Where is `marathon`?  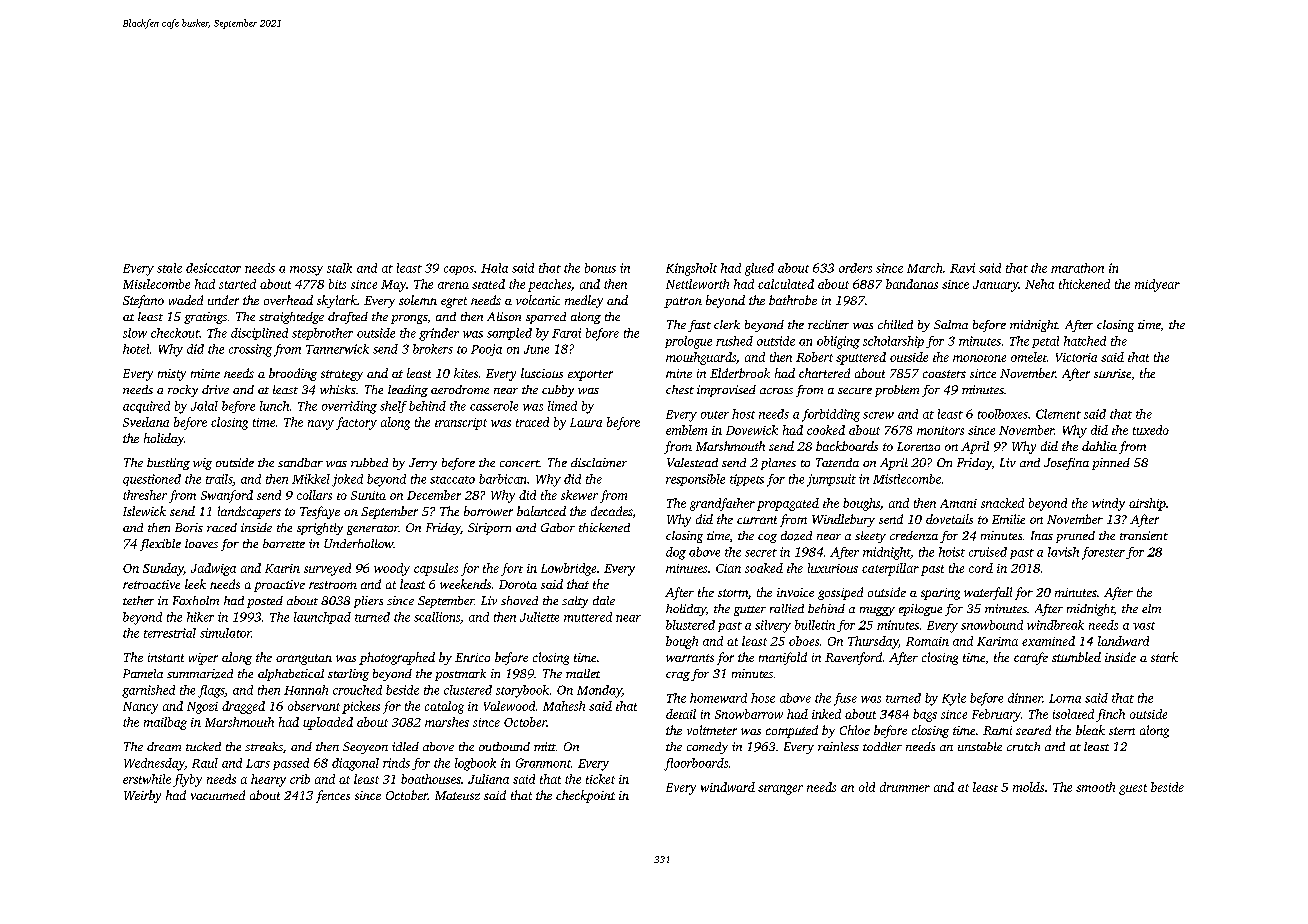 marathon is located at coordinates (1077, 268).
